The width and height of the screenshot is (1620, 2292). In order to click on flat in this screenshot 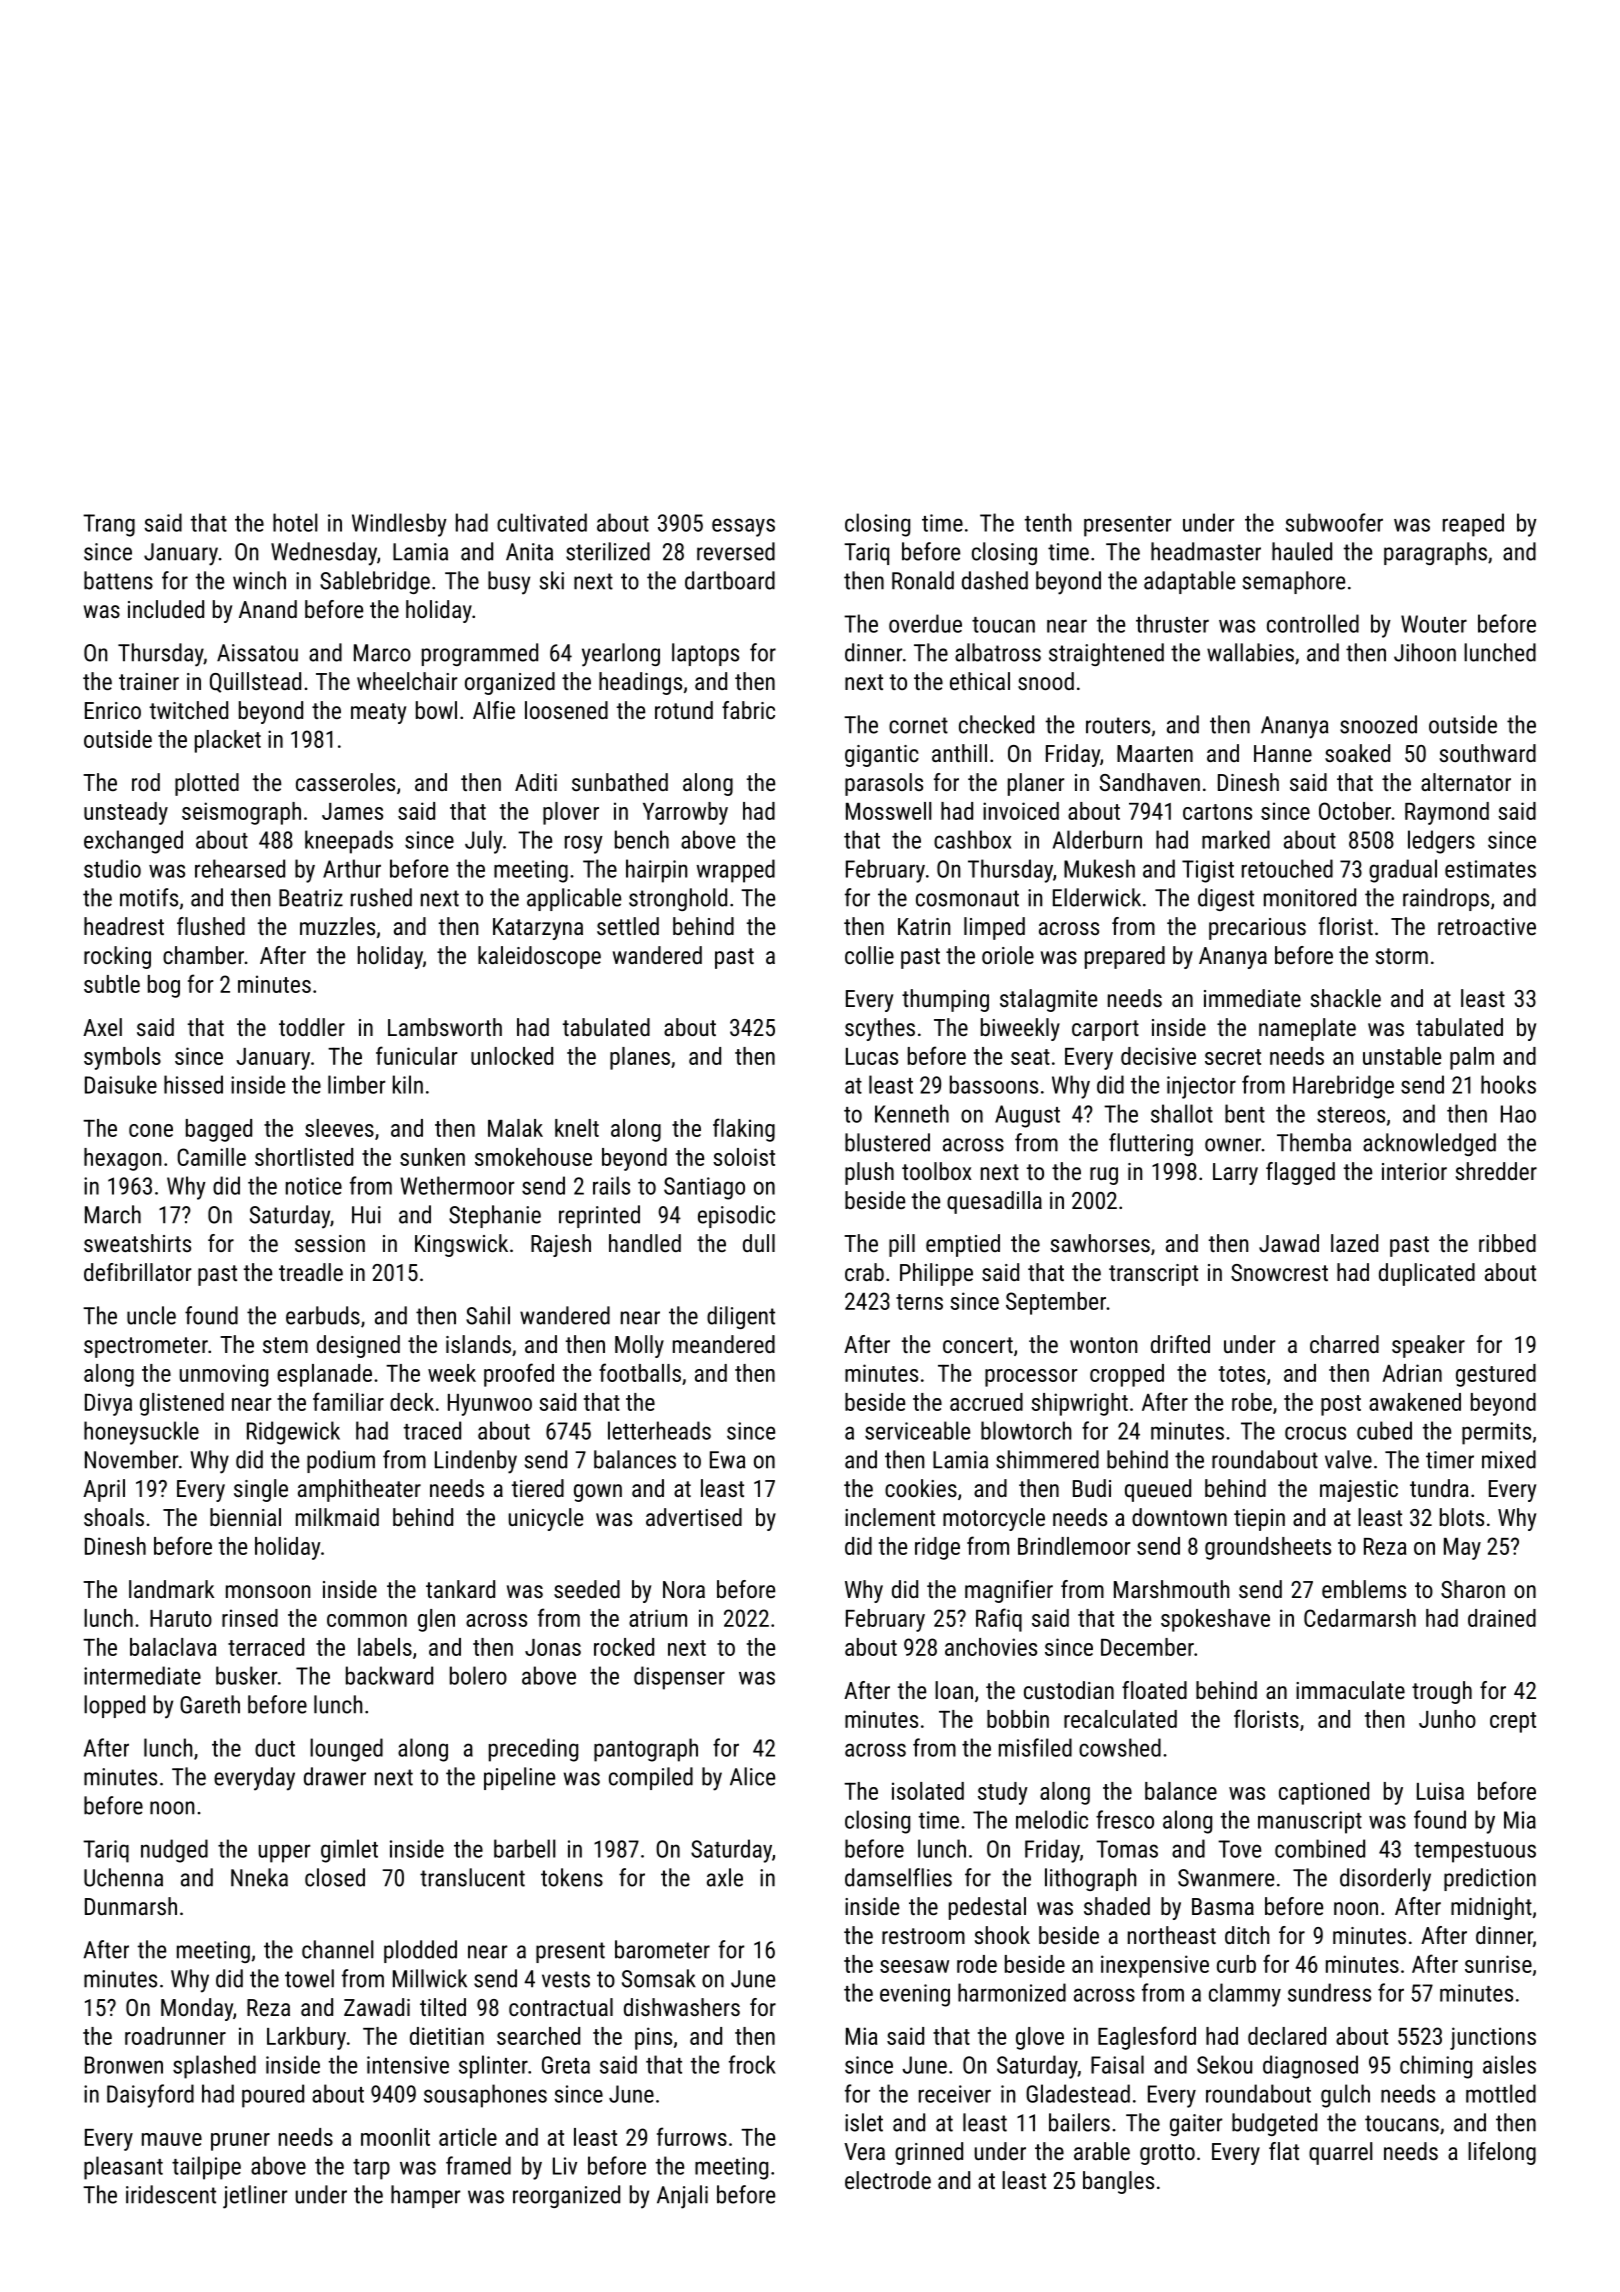, I will do `click(1284, 2151)`.
